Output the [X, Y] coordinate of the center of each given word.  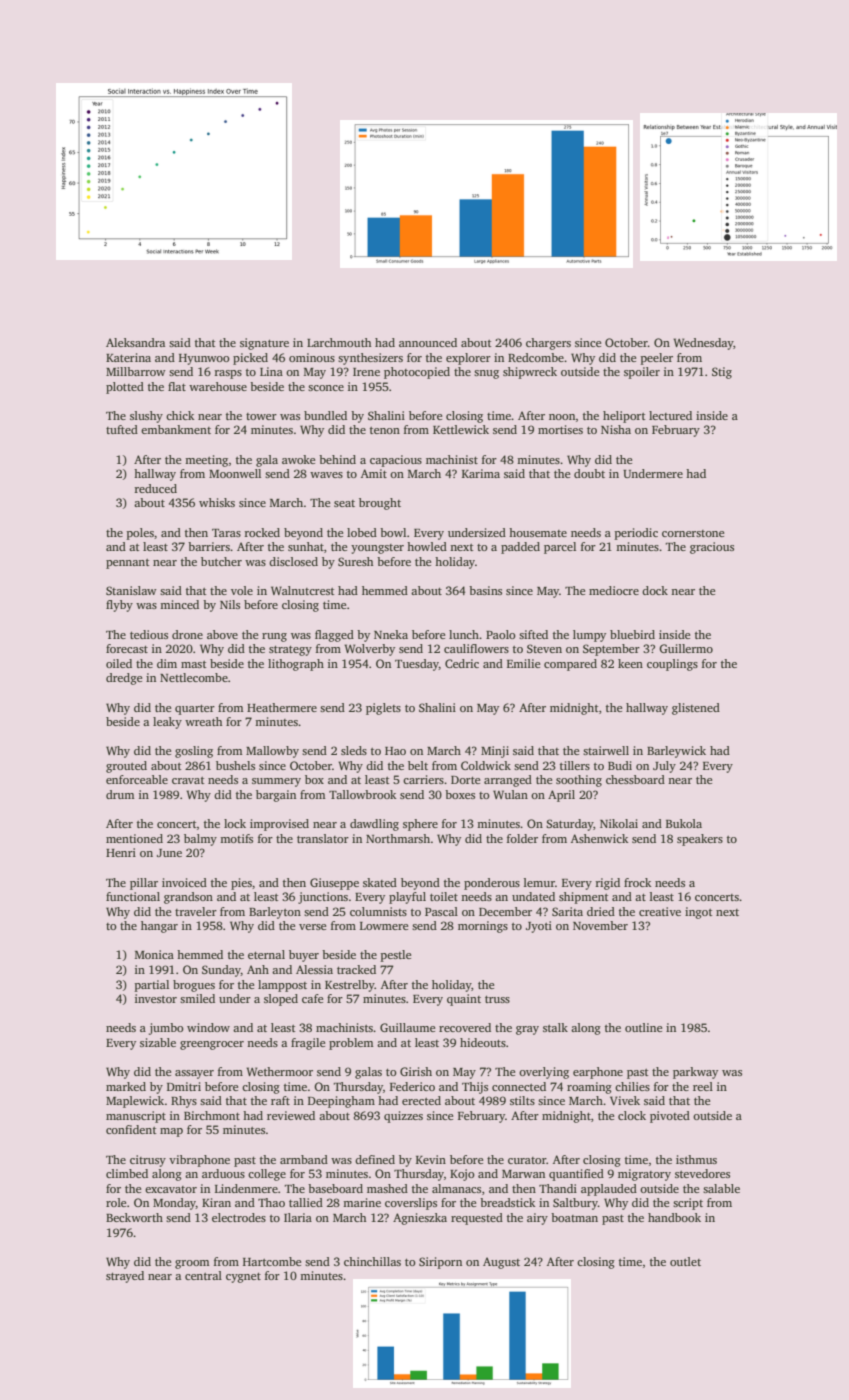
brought [380, 504]
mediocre [614, 590]
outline [643, 1027]
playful [407, 898]
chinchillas [372, 1261]
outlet [685, 1261]
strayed [125, 1277]
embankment [176, 429]
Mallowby [272, 752]
